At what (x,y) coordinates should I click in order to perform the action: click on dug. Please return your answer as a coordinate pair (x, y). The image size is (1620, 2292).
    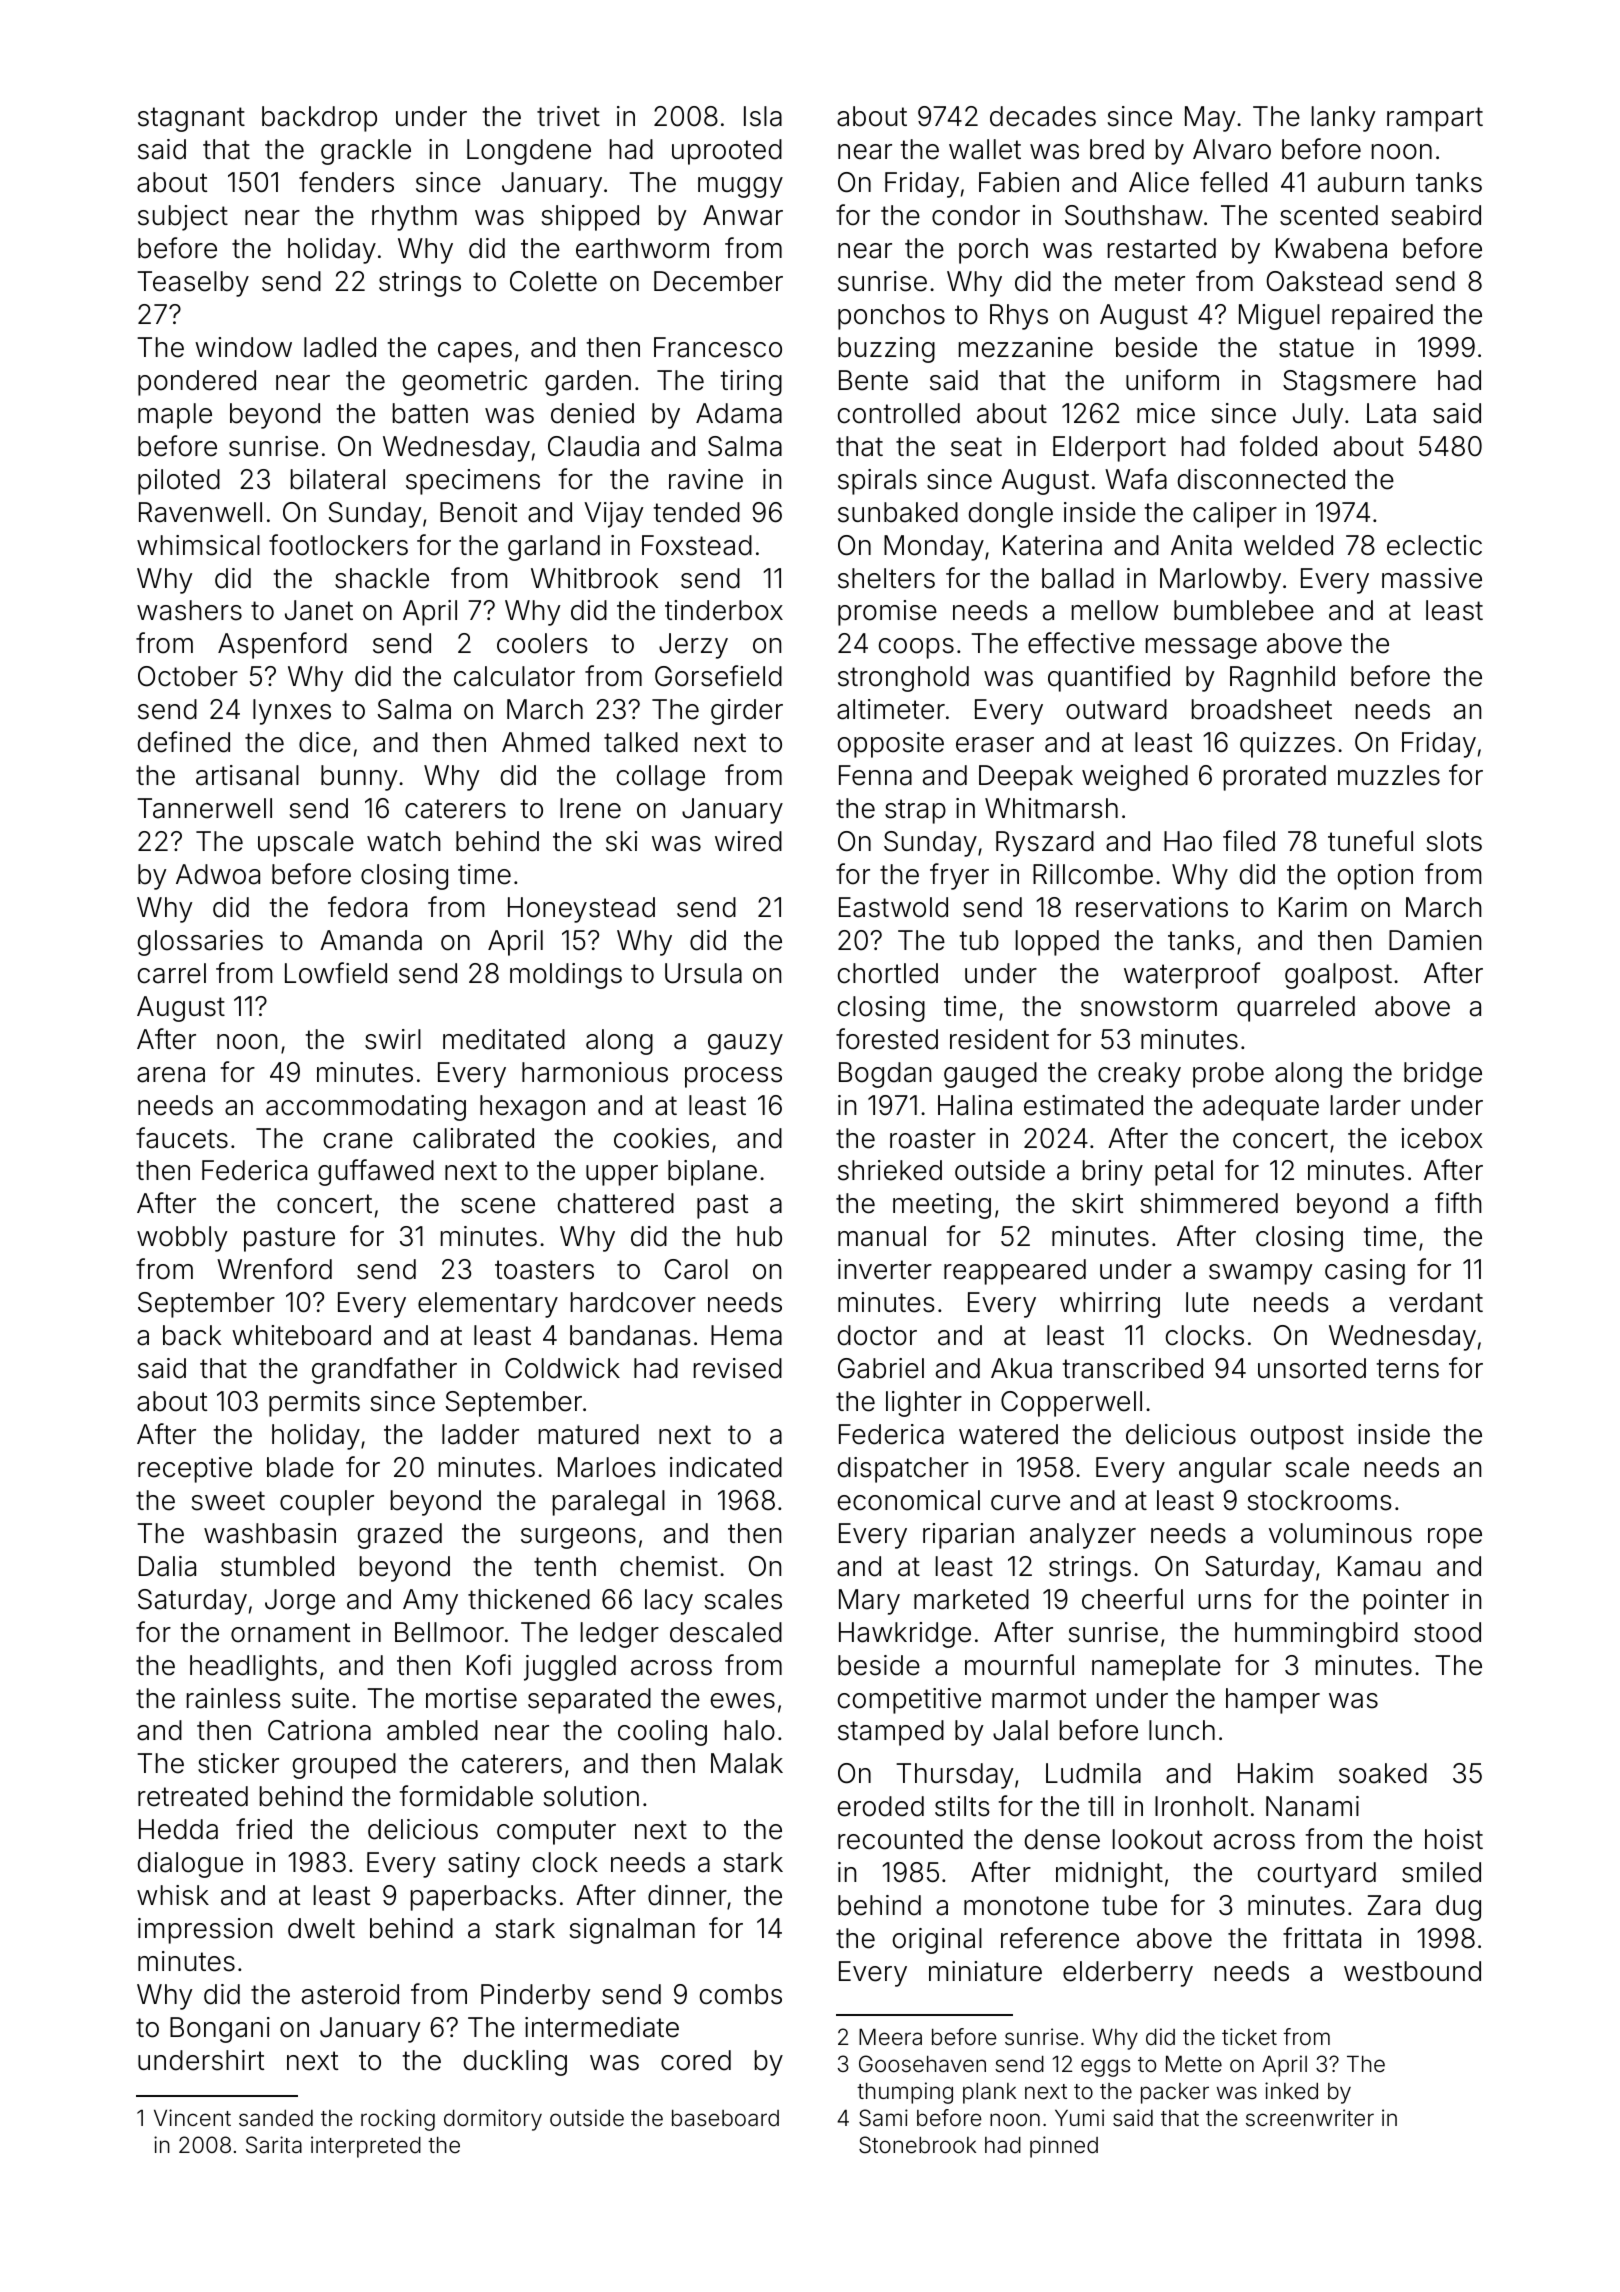
    Looking at the image, I should click on (1458, 1908).
